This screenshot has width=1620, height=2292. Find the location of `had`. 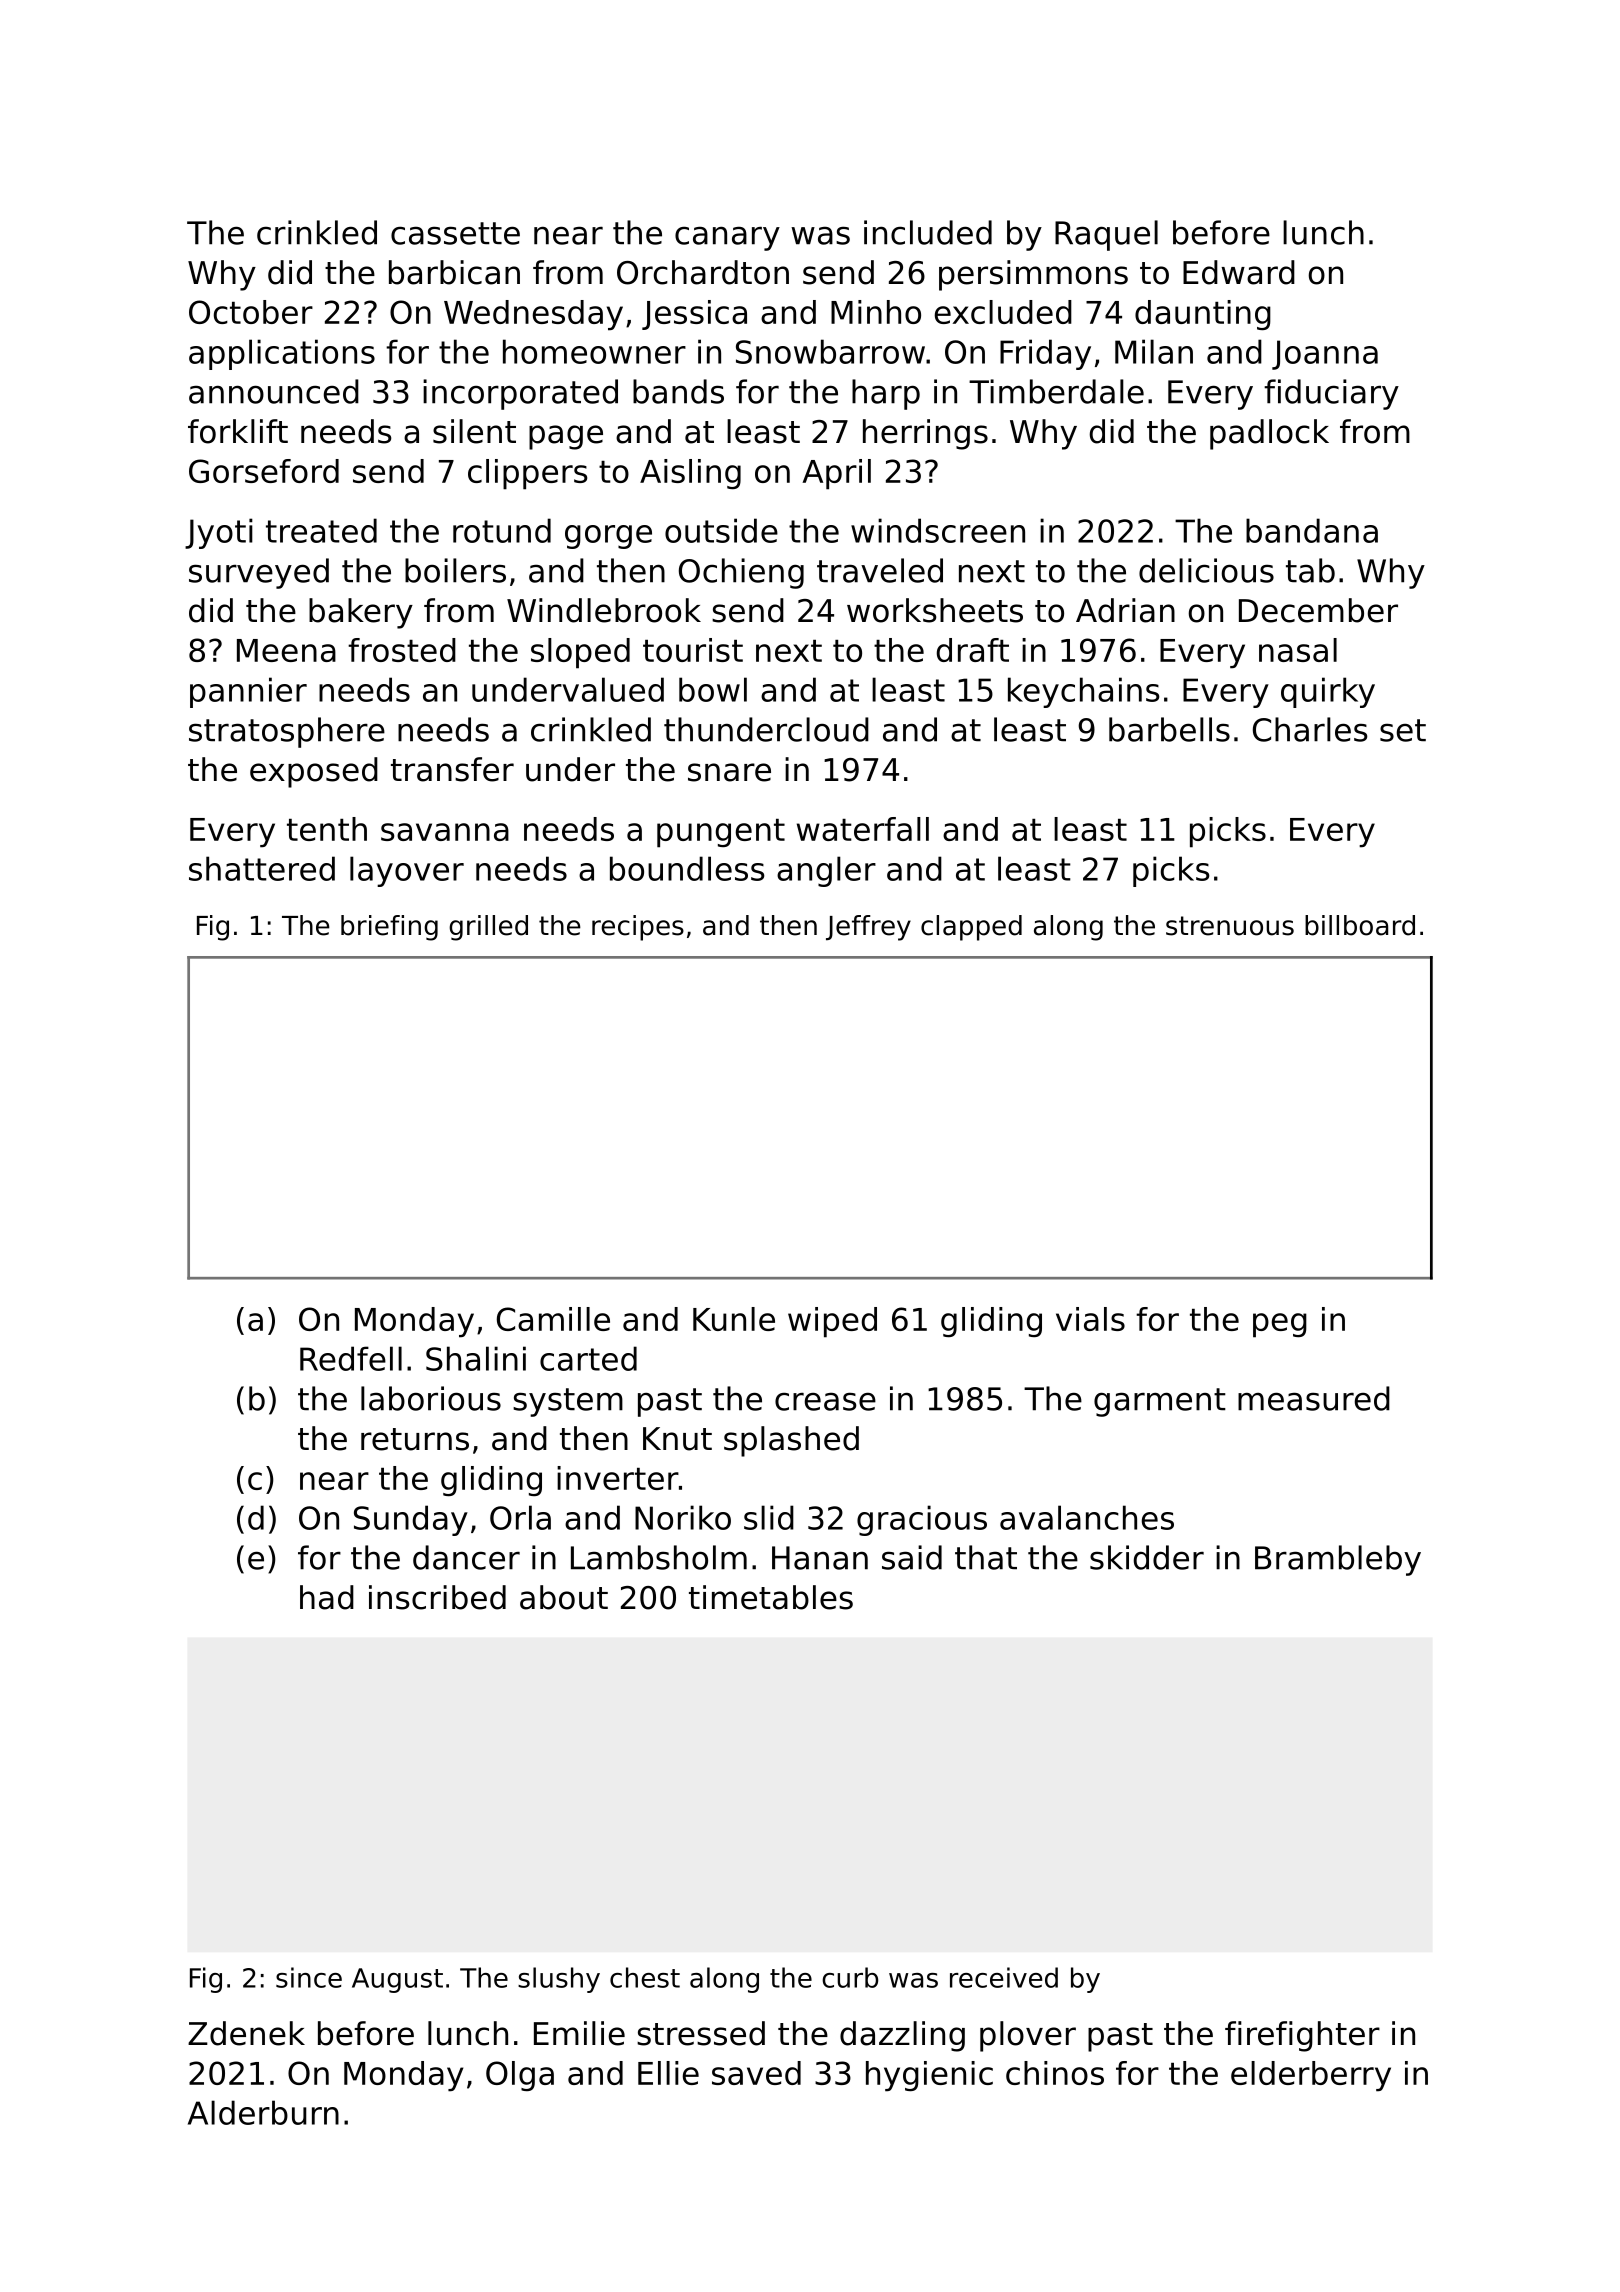

had is located at coordinates (327, 1597).
